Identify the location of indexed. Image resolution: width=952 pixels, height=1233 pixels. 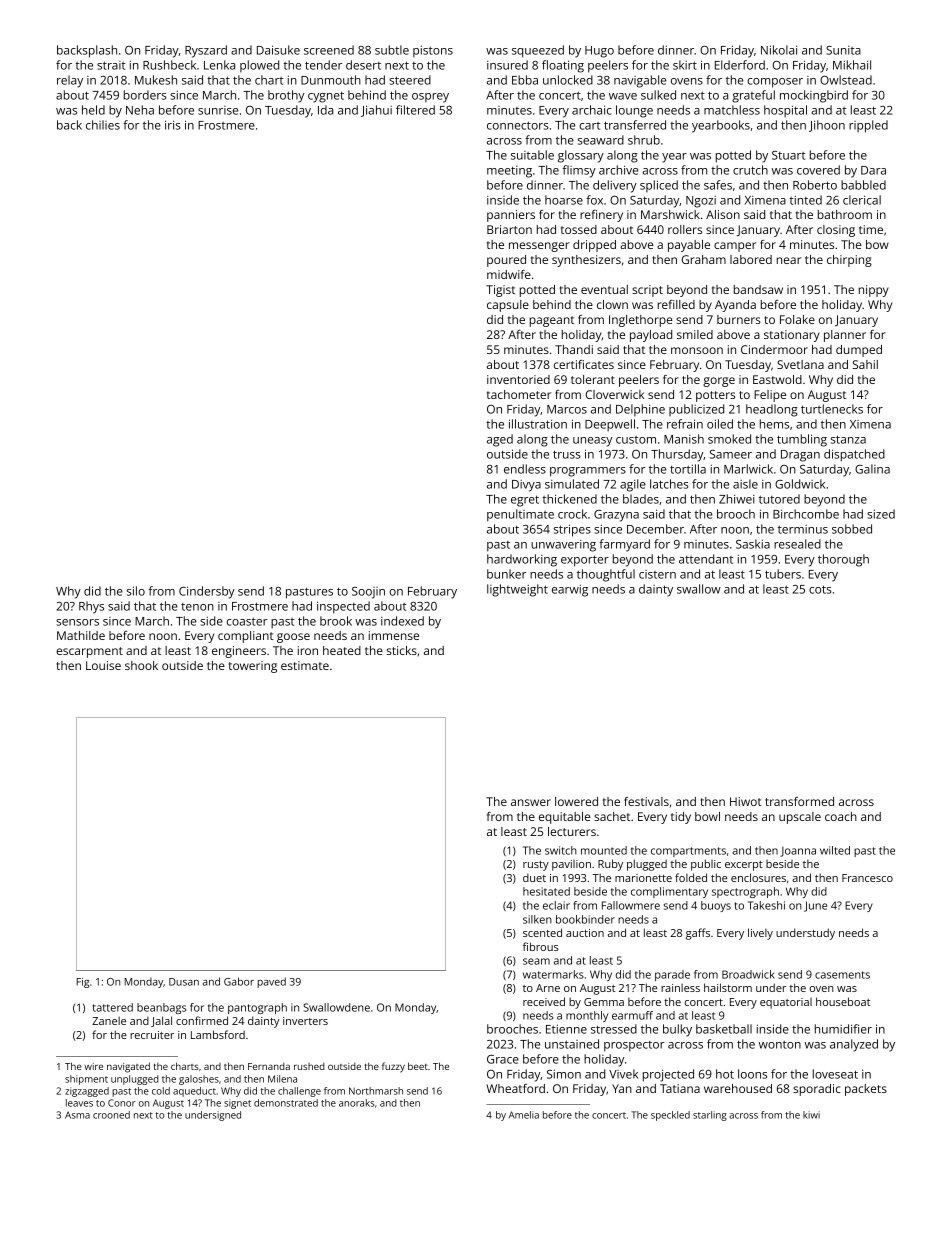
(402, 621).
